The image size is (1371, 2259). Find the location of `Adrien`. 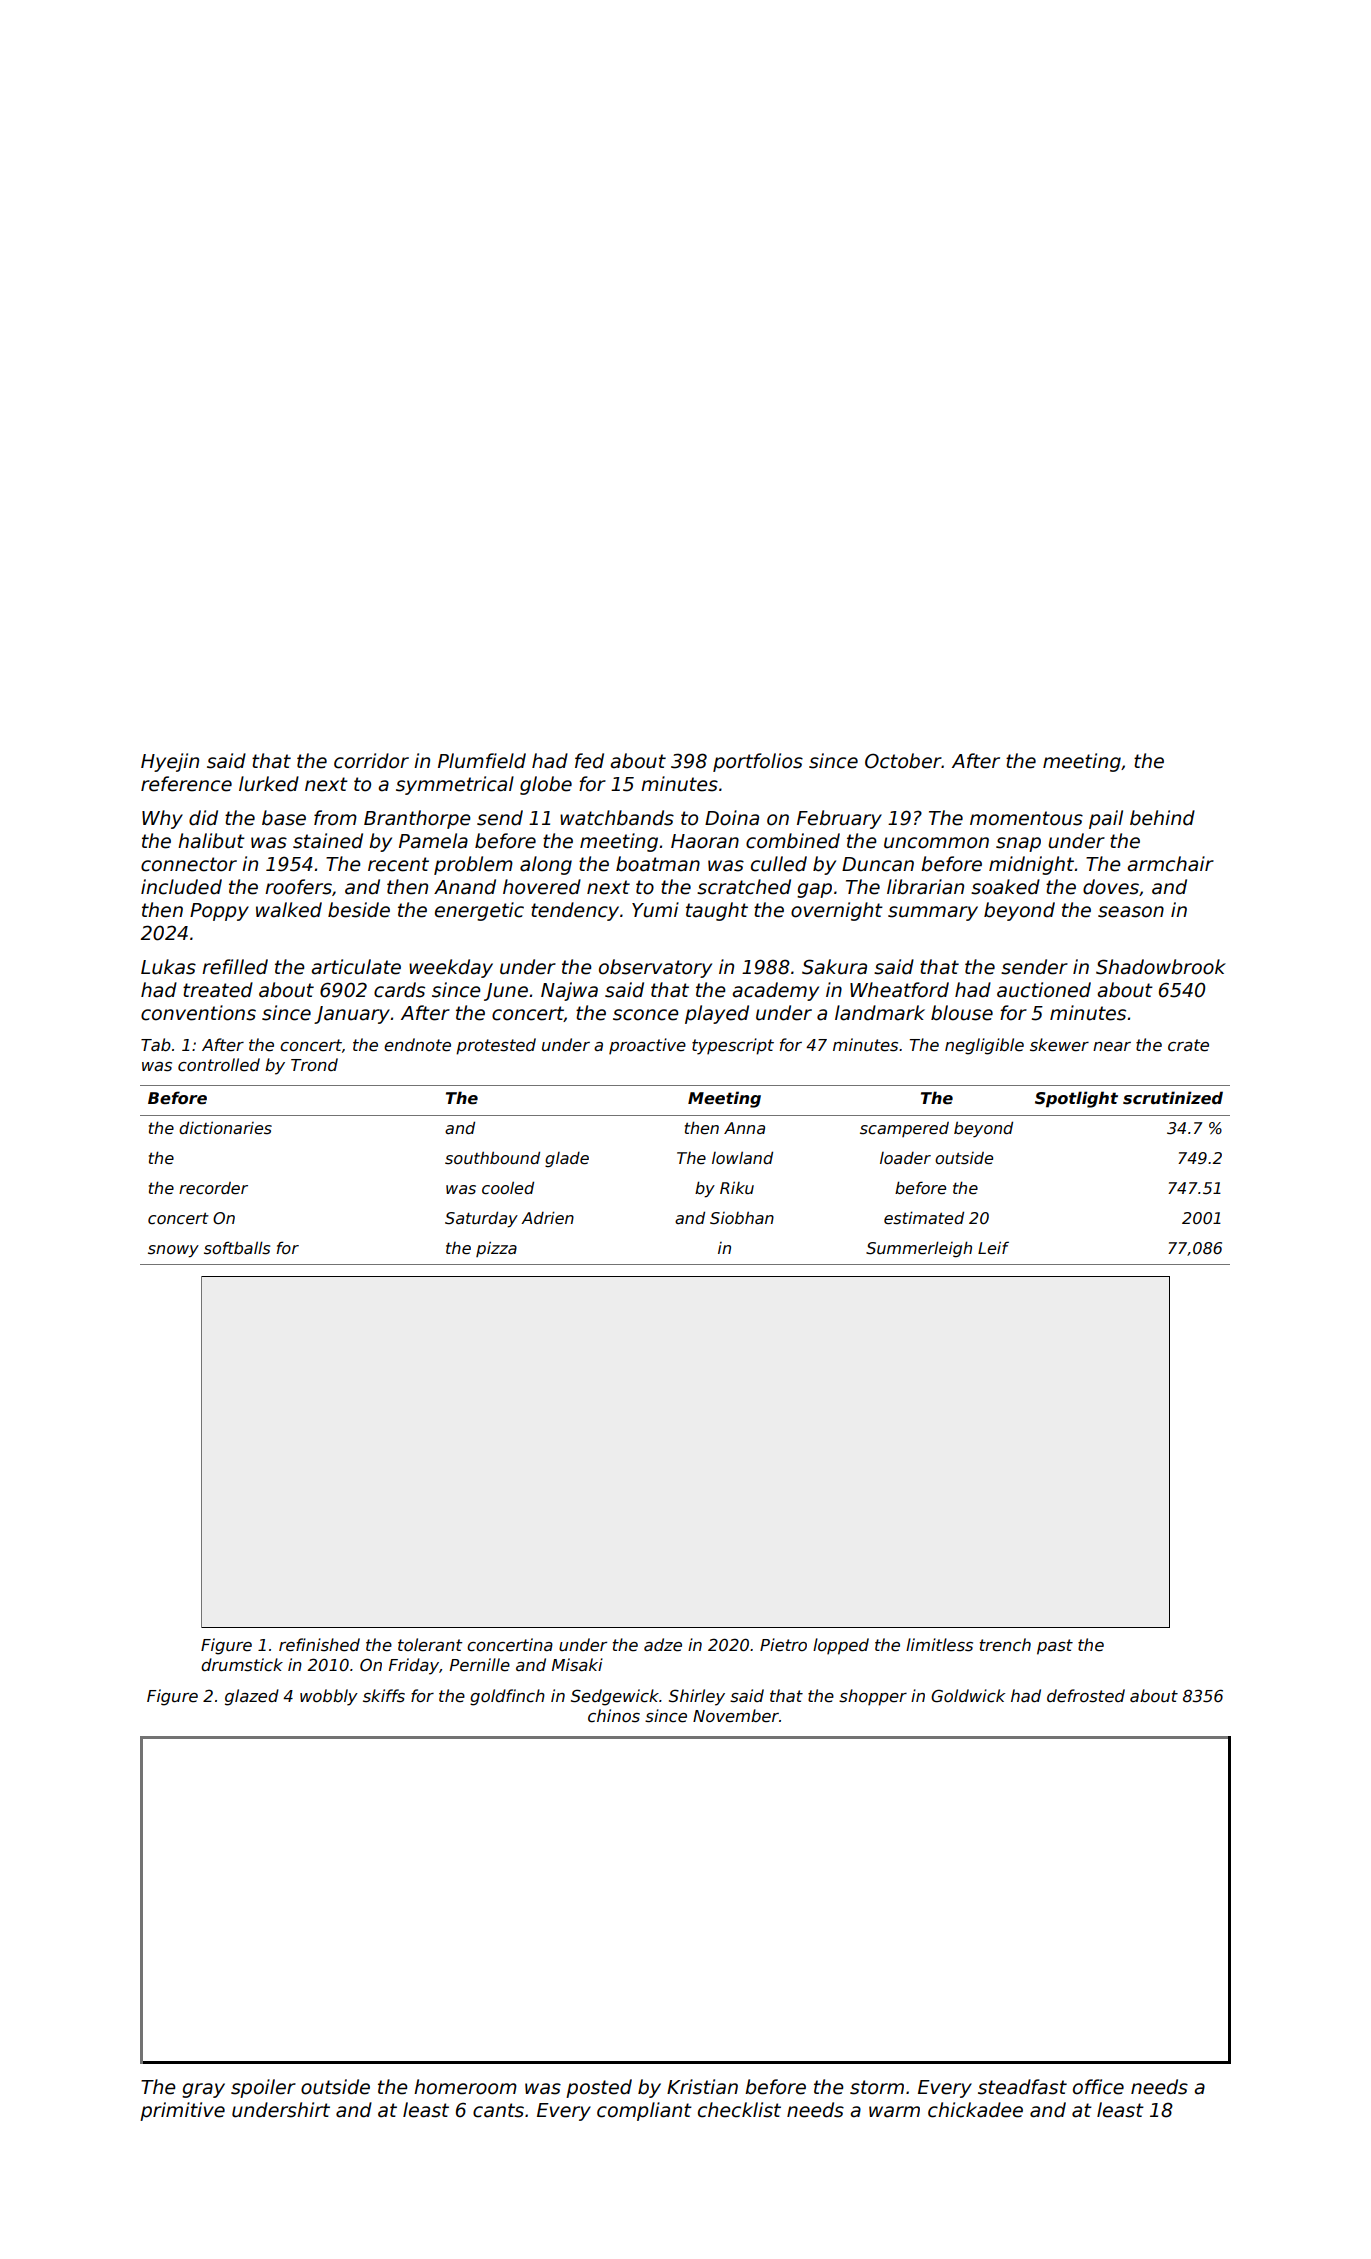

Adrien is located at coordinates (547, 1218).
